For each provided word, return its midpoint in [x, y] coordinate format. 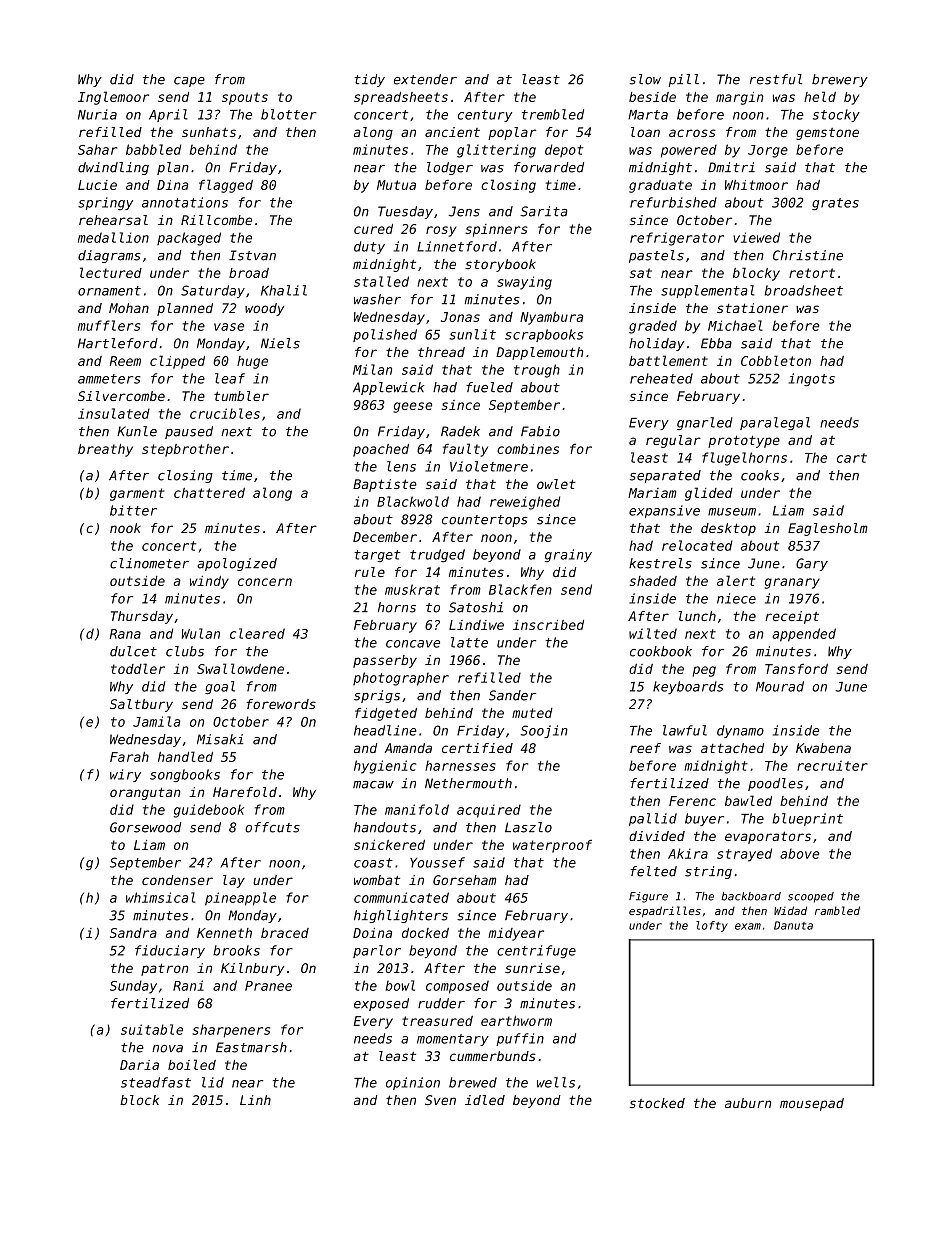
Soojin [544, 731]
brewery [840, 80]
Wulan [201, 633]
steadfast [156, 1082]
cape [189, 82]
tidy [369, 80]
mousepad [812, 1104]
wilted [653, 633]
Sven [440, 1100]
